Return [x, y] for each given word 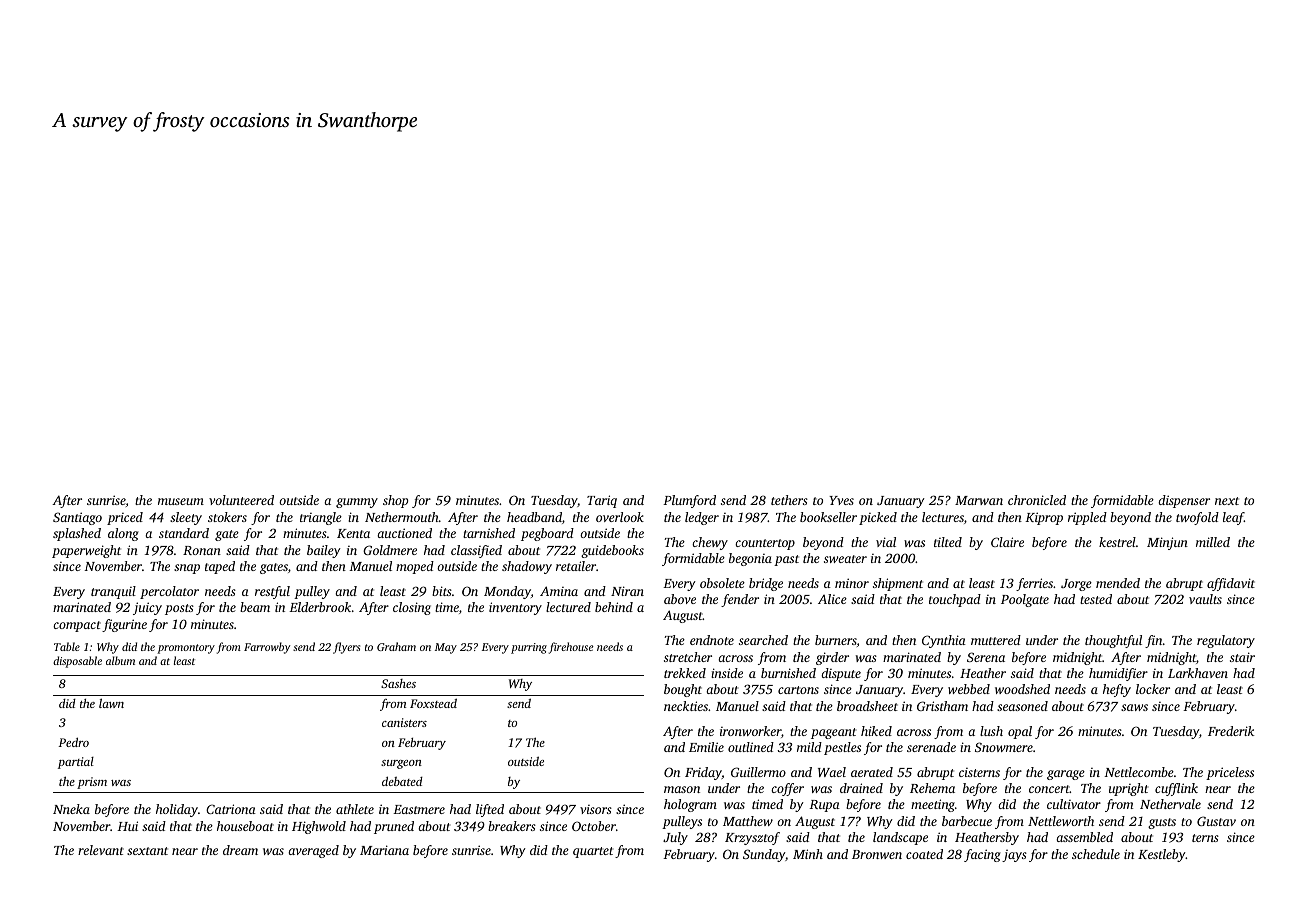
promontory [186, 649]
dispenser [1184, 501]
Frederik [1231, 731]
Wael [832, 772]
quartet [593, 852]
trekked [685, 673]
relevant [101, 850]
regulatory [1226, 641]
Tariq [602, 501]
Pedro [73, 742]
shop [395, 501]
